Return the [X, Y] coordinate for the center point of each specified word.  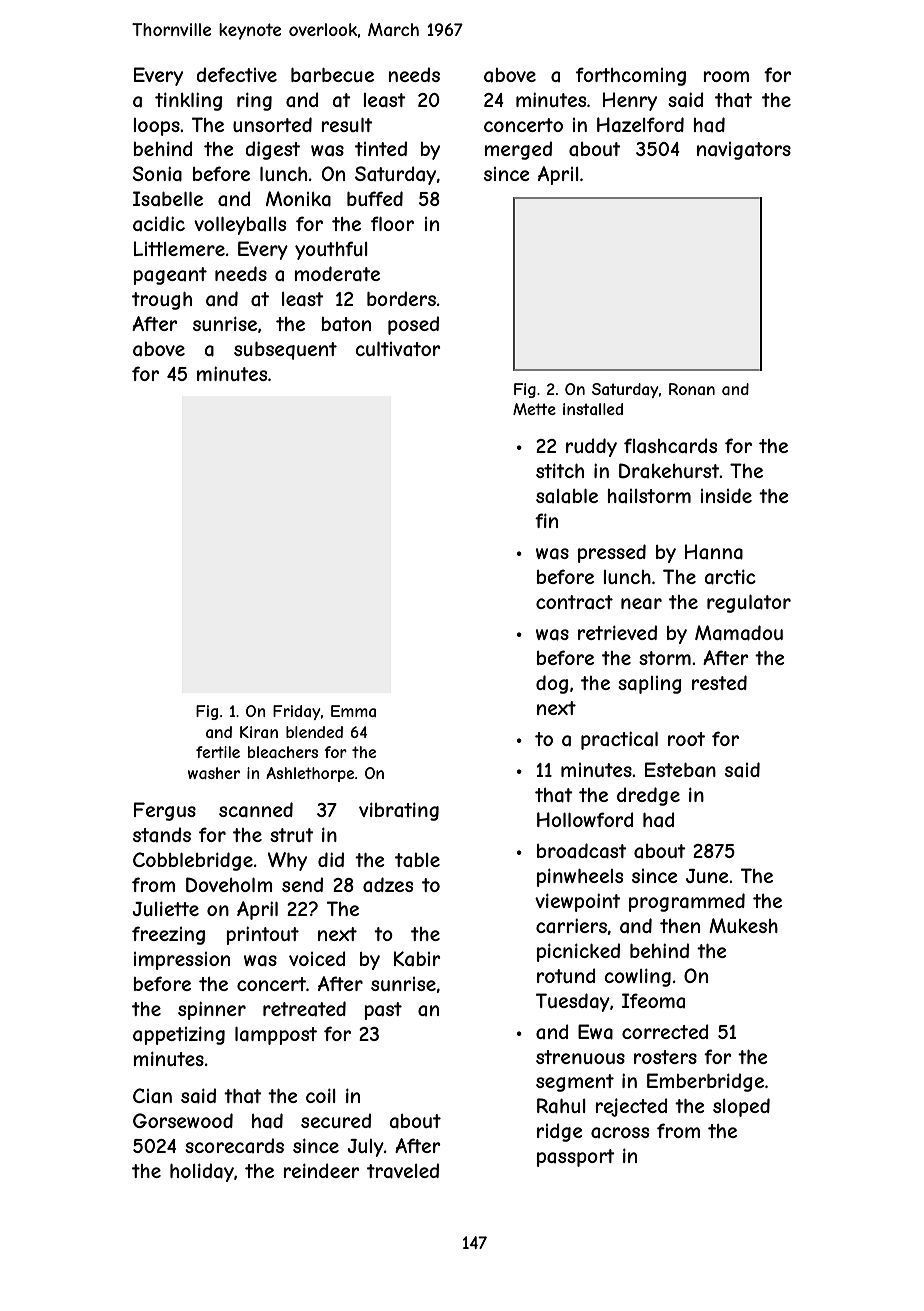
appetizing [179, 1035]
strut [292, 835]
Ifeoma [653, 1000]
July [365, 1148]
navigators [744, 151]
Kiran [259, 732]
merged [518, 150]
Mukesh [743, 925]
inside [726, 495]
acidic [159, 224]
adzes [388, 884]
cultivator [398, 349]
